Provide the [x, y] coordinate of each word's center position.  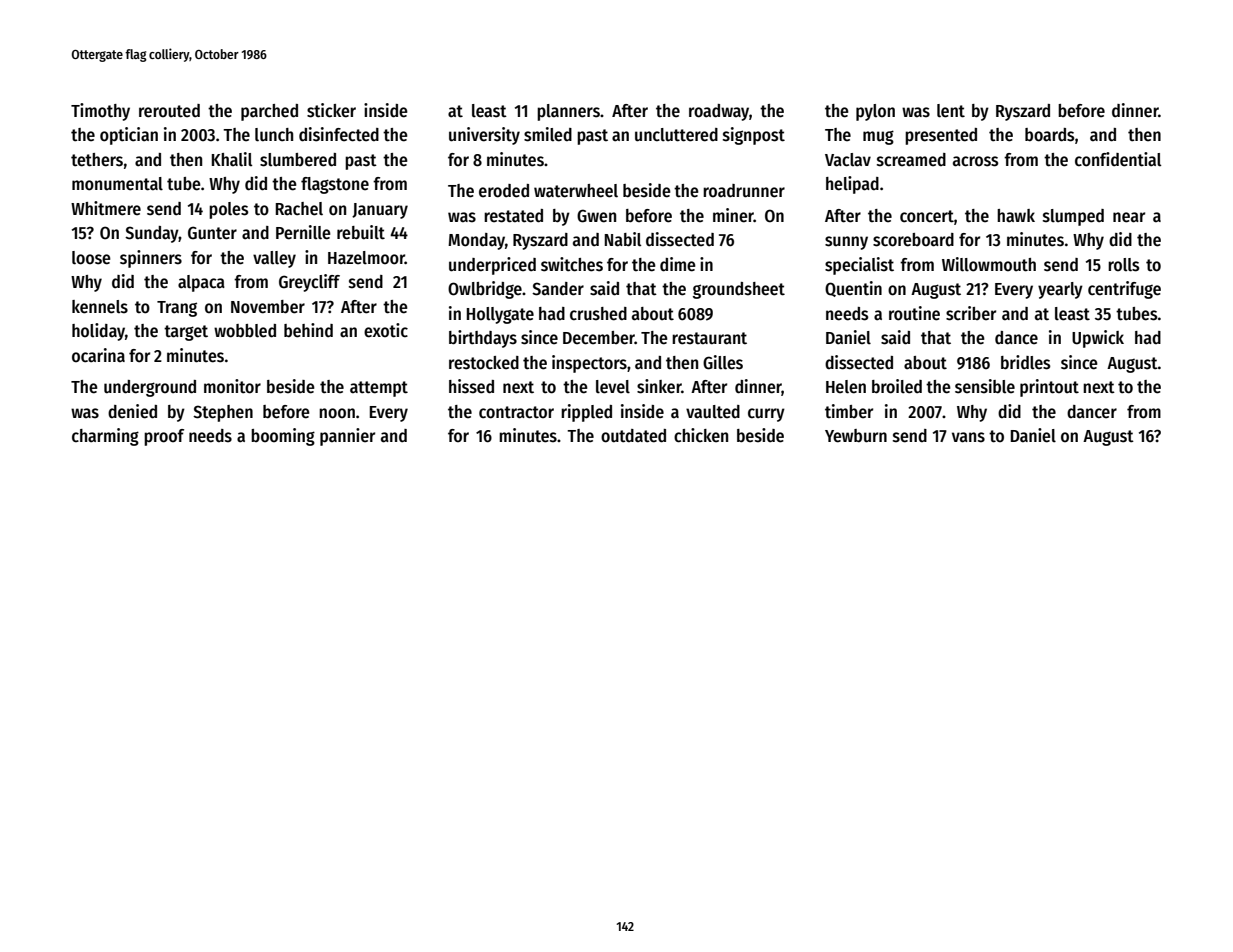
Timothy [100, 112]
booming [283, 437]
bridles [1025, 362]
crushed [598, 314]
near [1129, 217]
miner [733, 215]
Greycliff [309, 283]
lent [951, 111]
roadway [719, 112]
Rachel [299, 209]
